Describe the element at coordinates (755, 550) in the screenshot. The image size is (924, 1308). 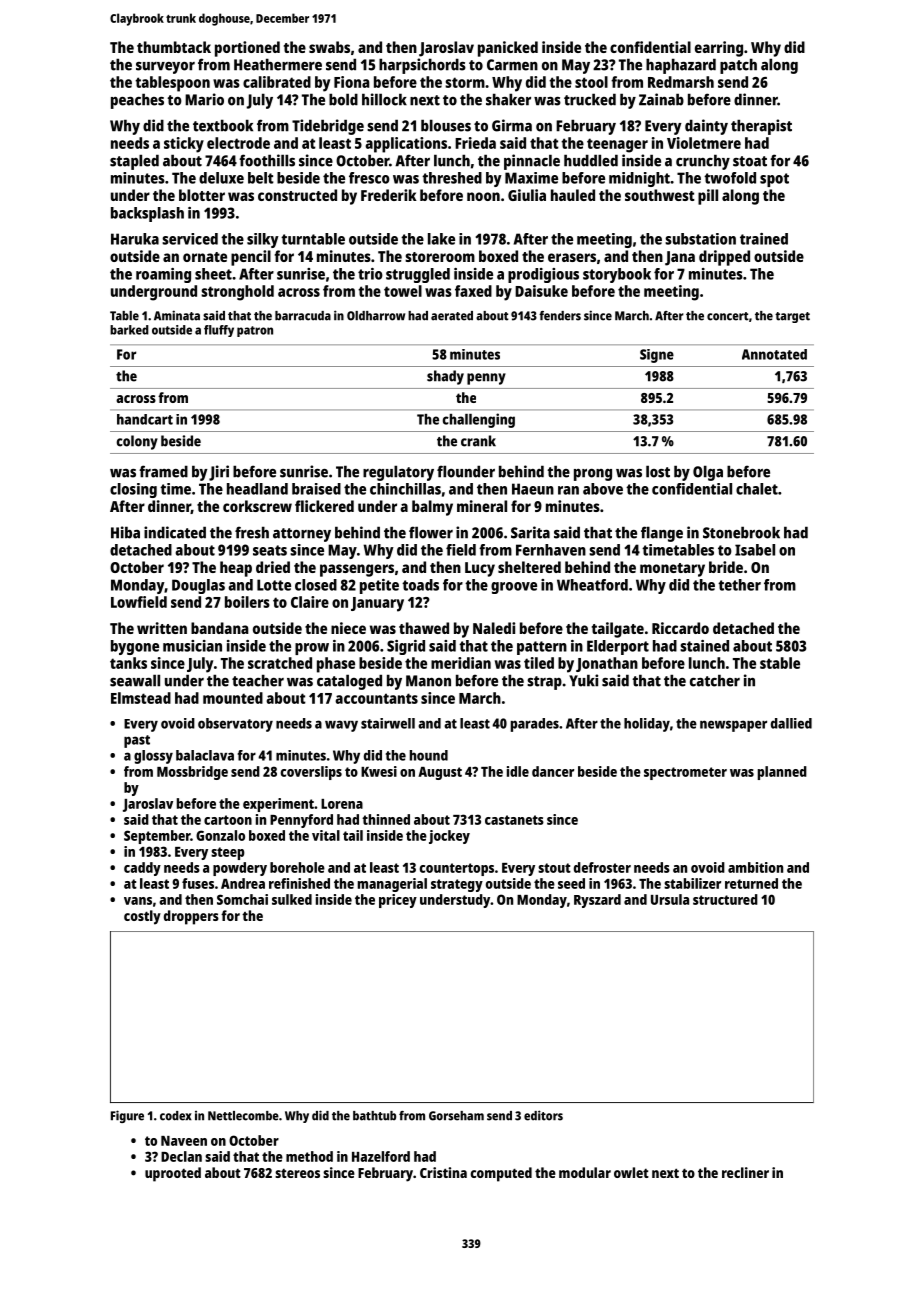
I see `Isabel` at that location.
